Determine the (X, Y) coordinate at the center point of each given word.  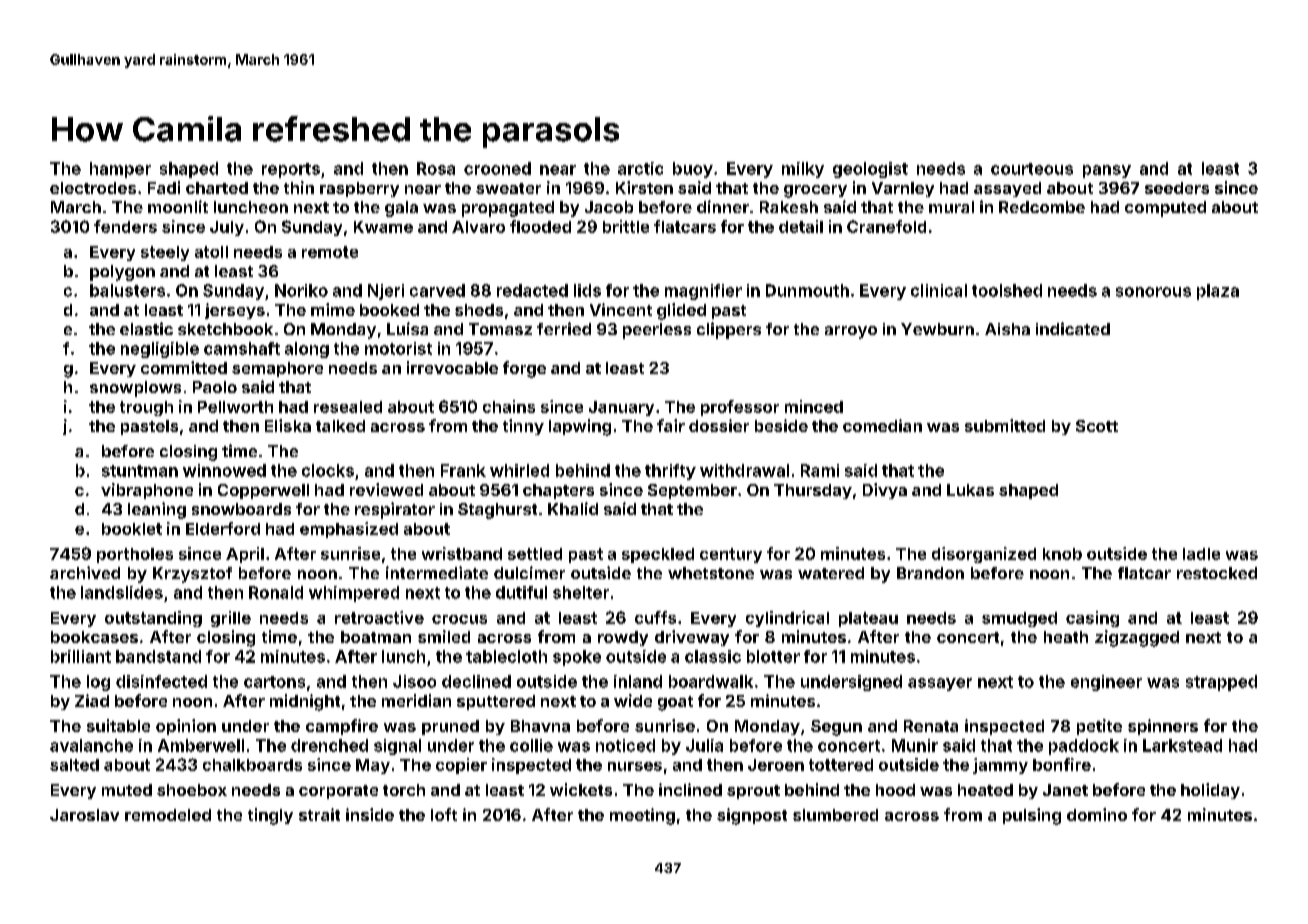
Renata (931, 726)
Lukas (970, 490)
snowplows (135, 389)
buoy (693, 170)
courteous (1032, 169)
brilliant (81, 656)
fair (671, 425)
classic (713, 656)
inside (370, 814)
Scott (1097, 426)
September (692, 491)
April (245, 555)
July (227, 228)
